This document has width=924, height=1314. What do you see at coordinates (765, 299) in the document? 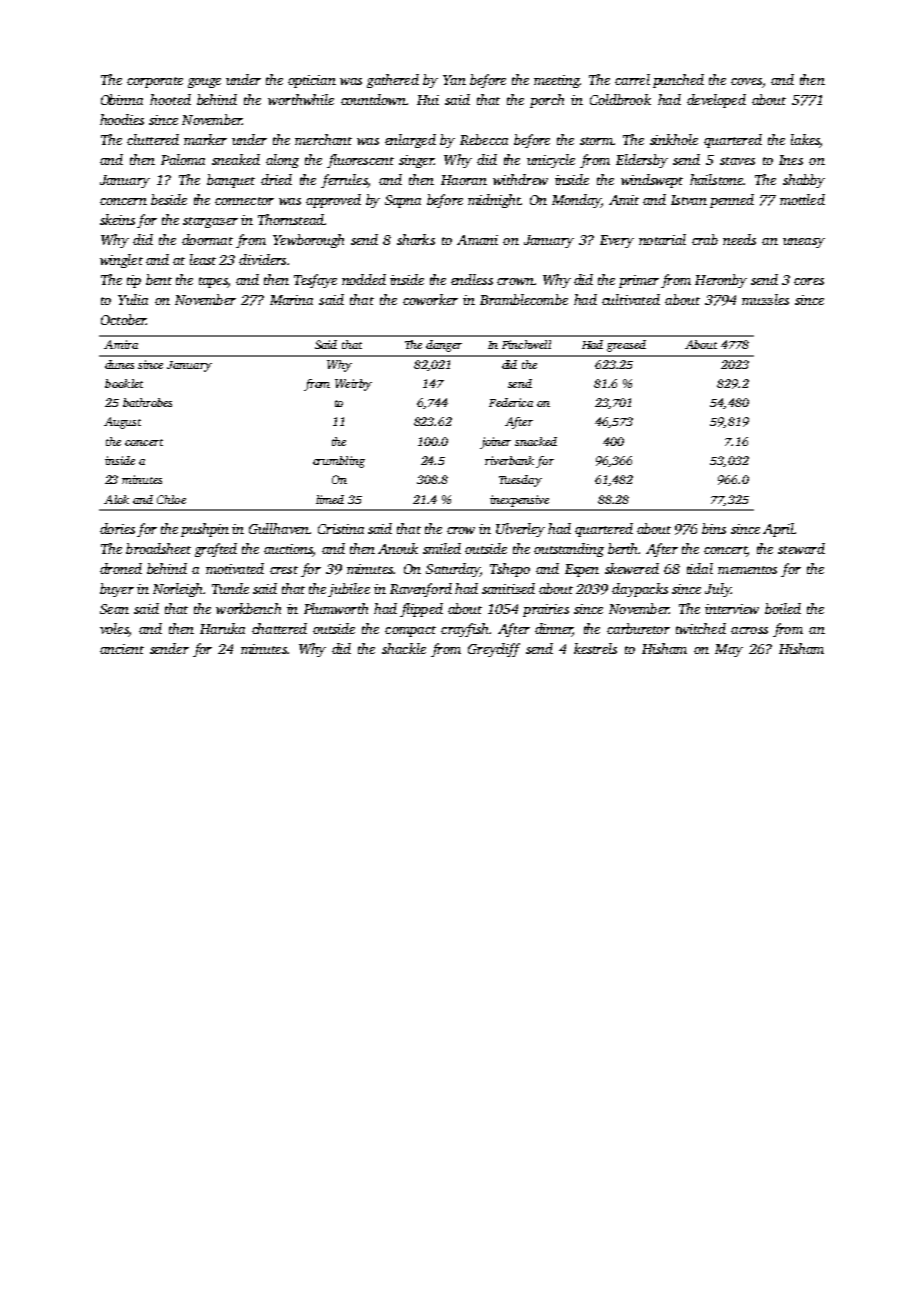
I see `muzzles` at bounding box center [765, 299].
